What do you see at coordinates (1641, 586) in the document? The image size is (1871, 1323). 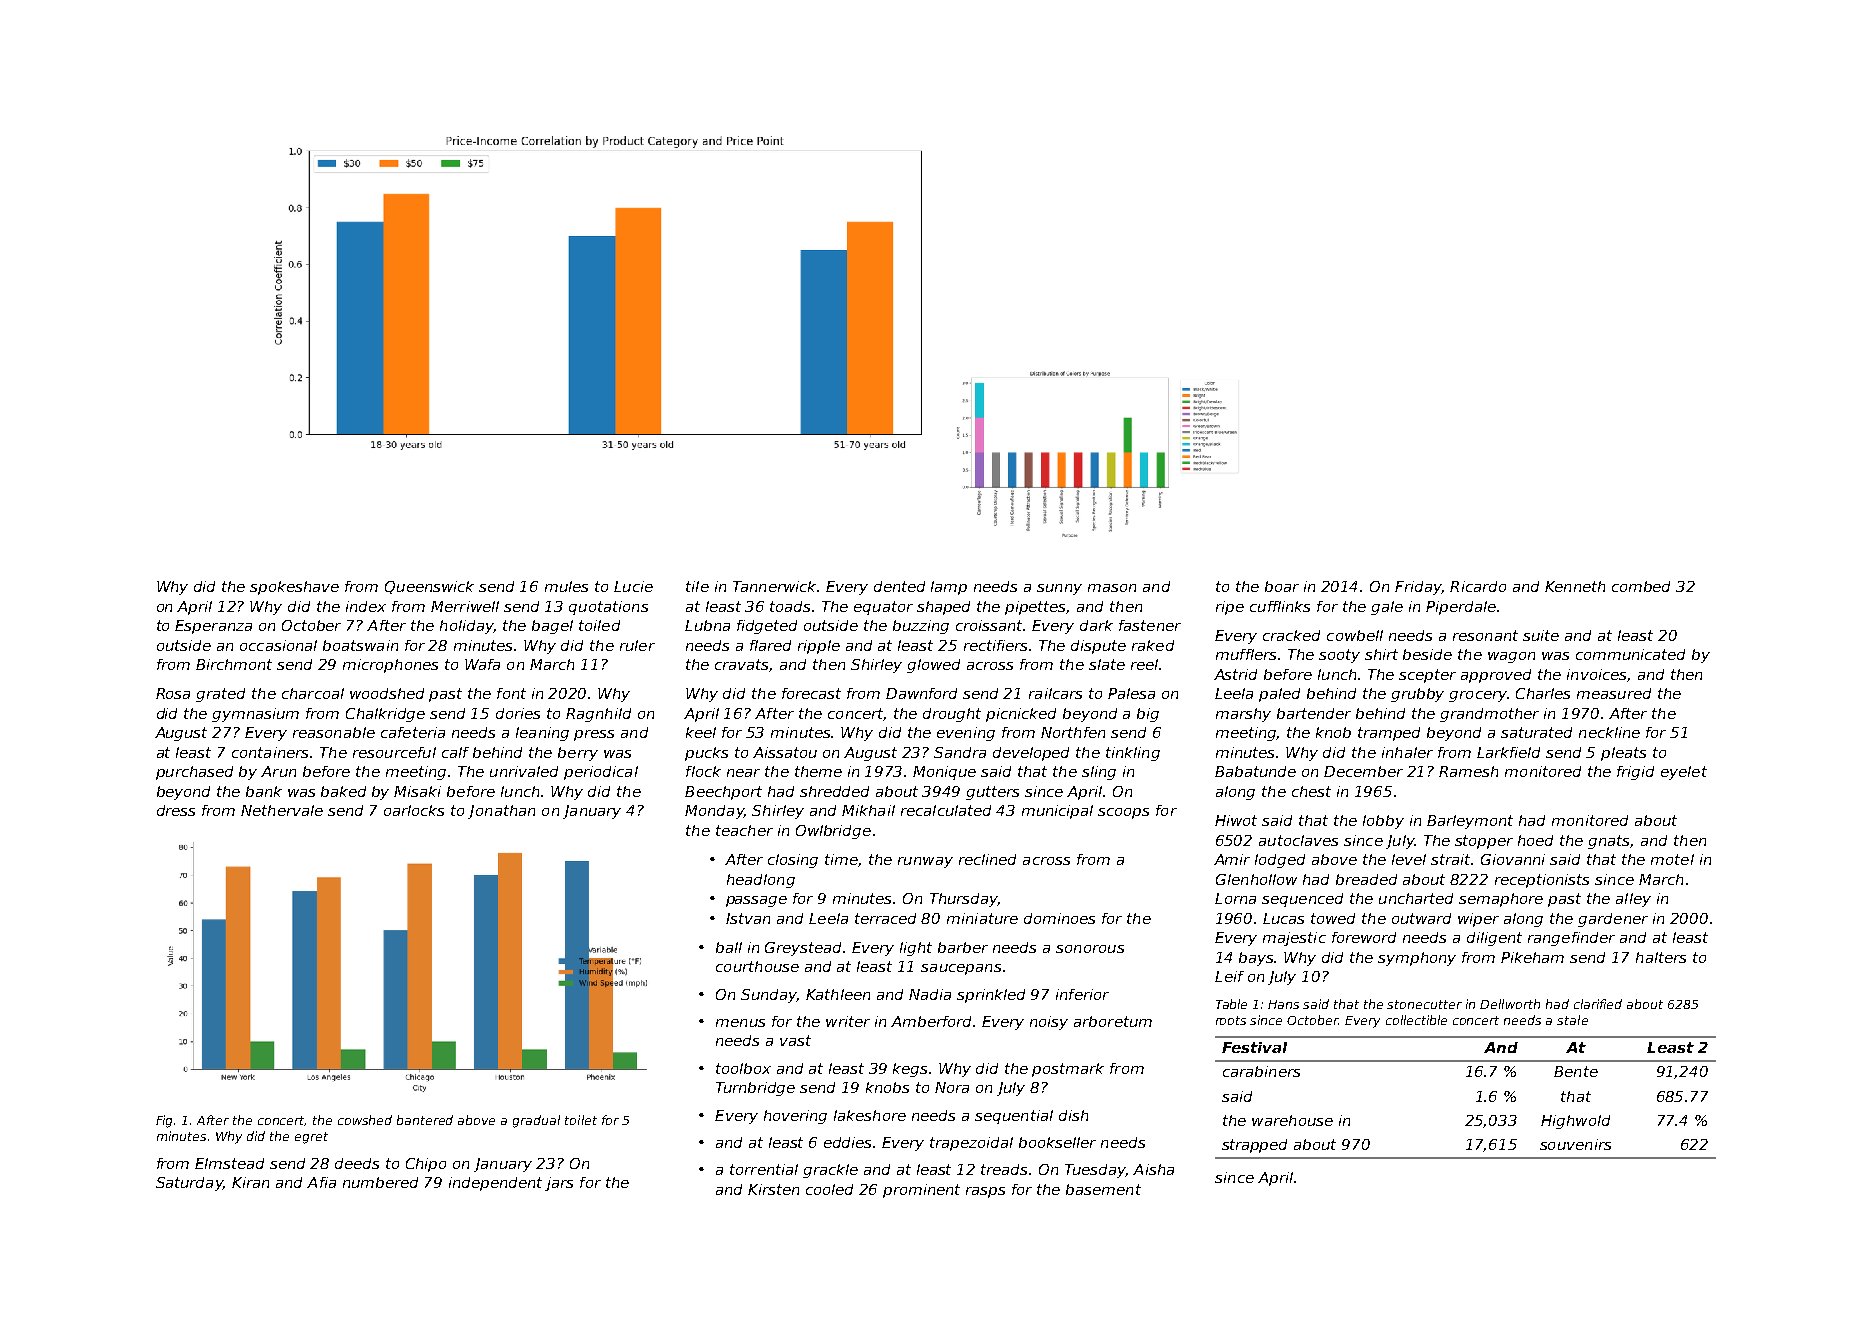 I see `combed` at bounding box center [1641, 586].
